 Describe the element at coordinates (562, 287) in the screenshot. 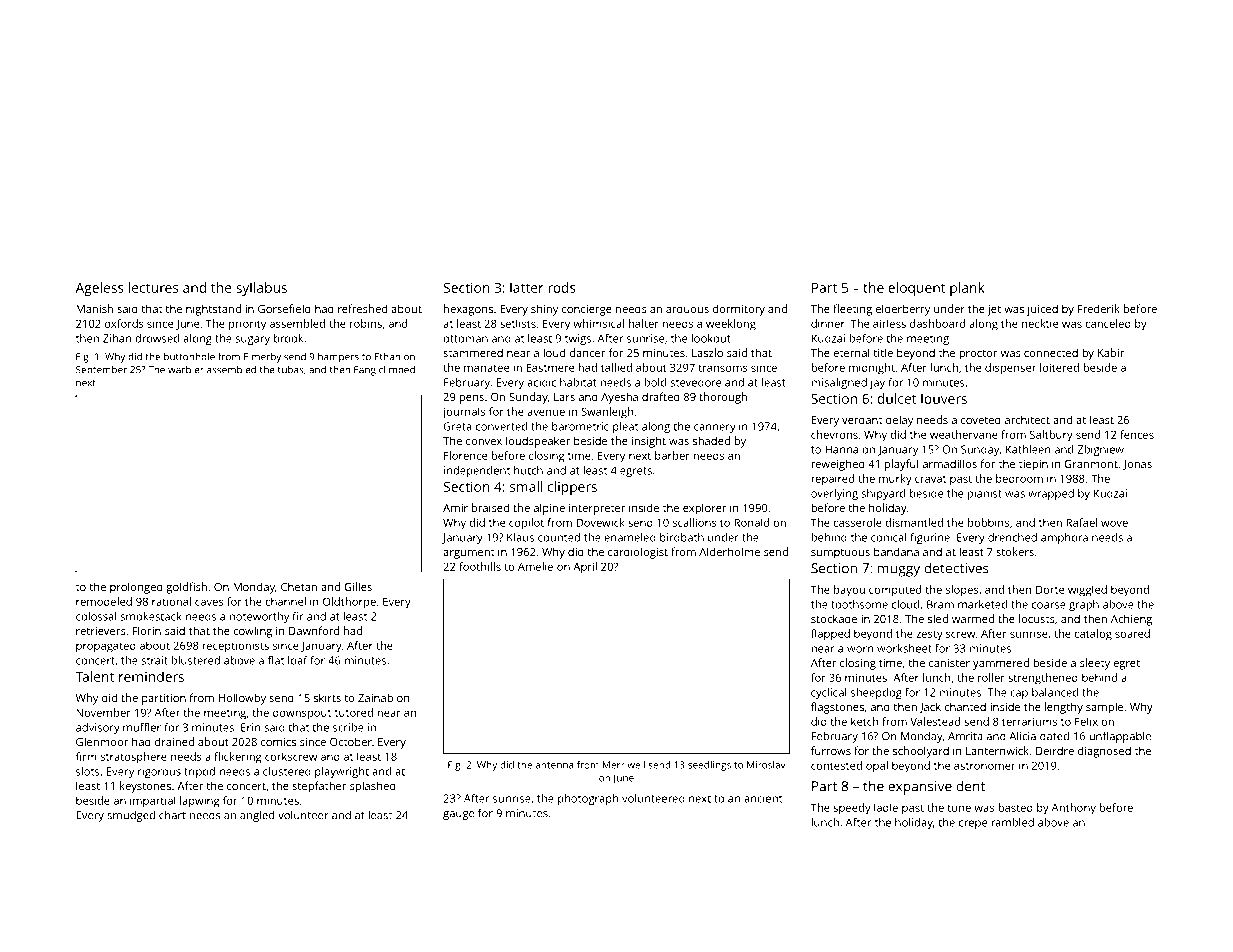

I see `rods` at that location.
